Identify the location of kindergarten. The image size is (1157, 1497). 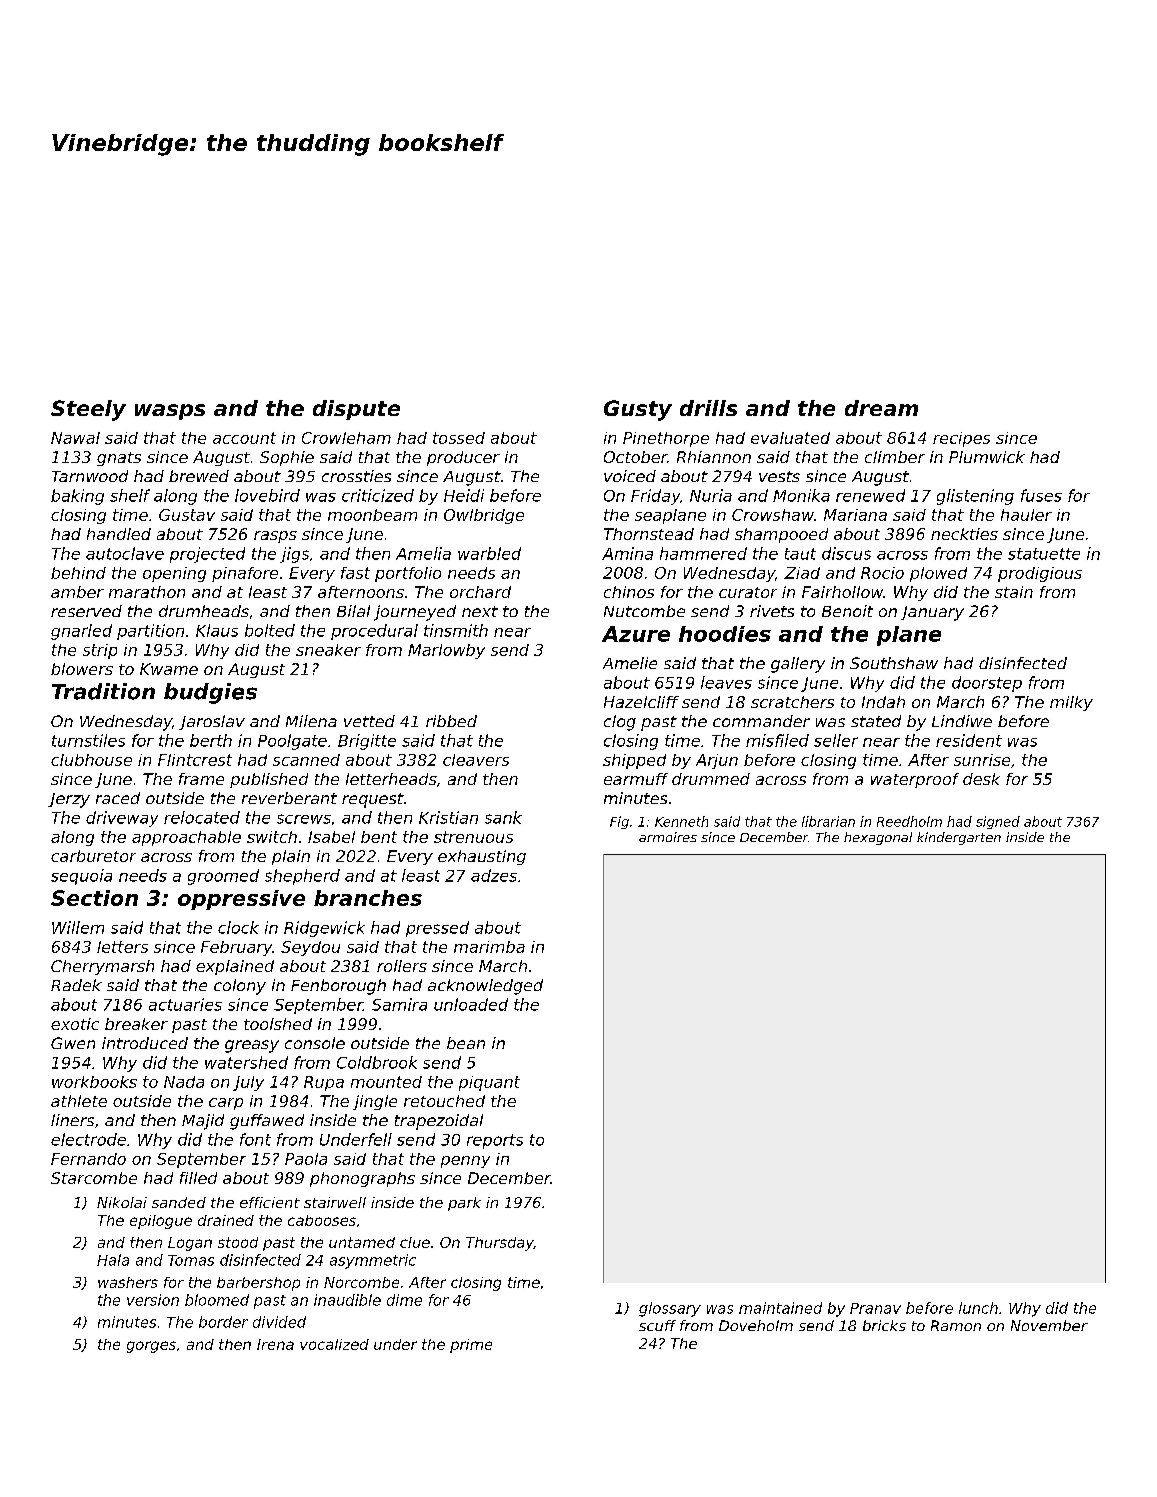
(959, 838).
